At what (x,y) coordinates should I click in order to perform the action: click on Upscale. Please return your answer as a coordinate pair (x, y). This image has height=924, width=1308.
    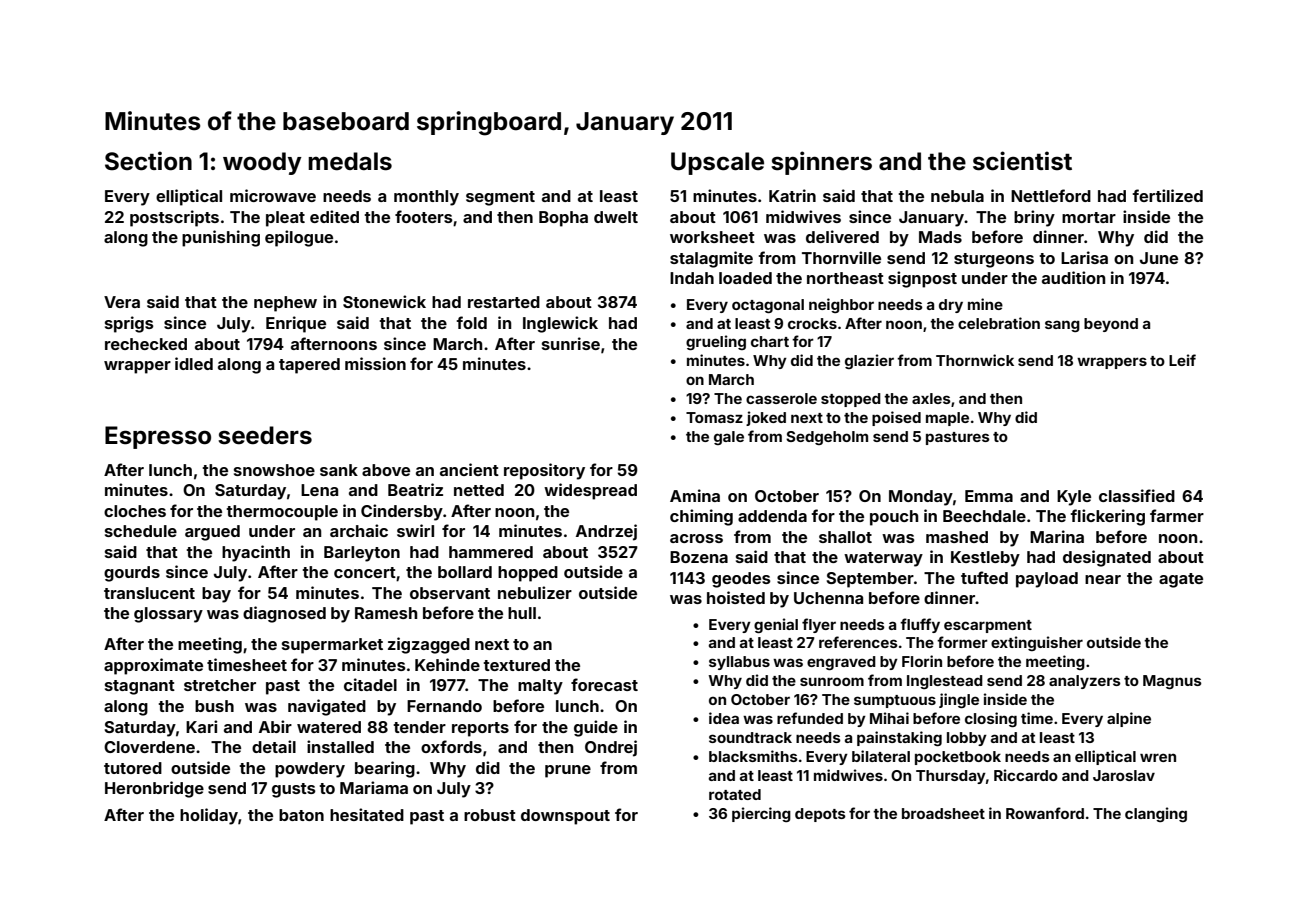
    Looking at the image, I should click on (717, 163).
